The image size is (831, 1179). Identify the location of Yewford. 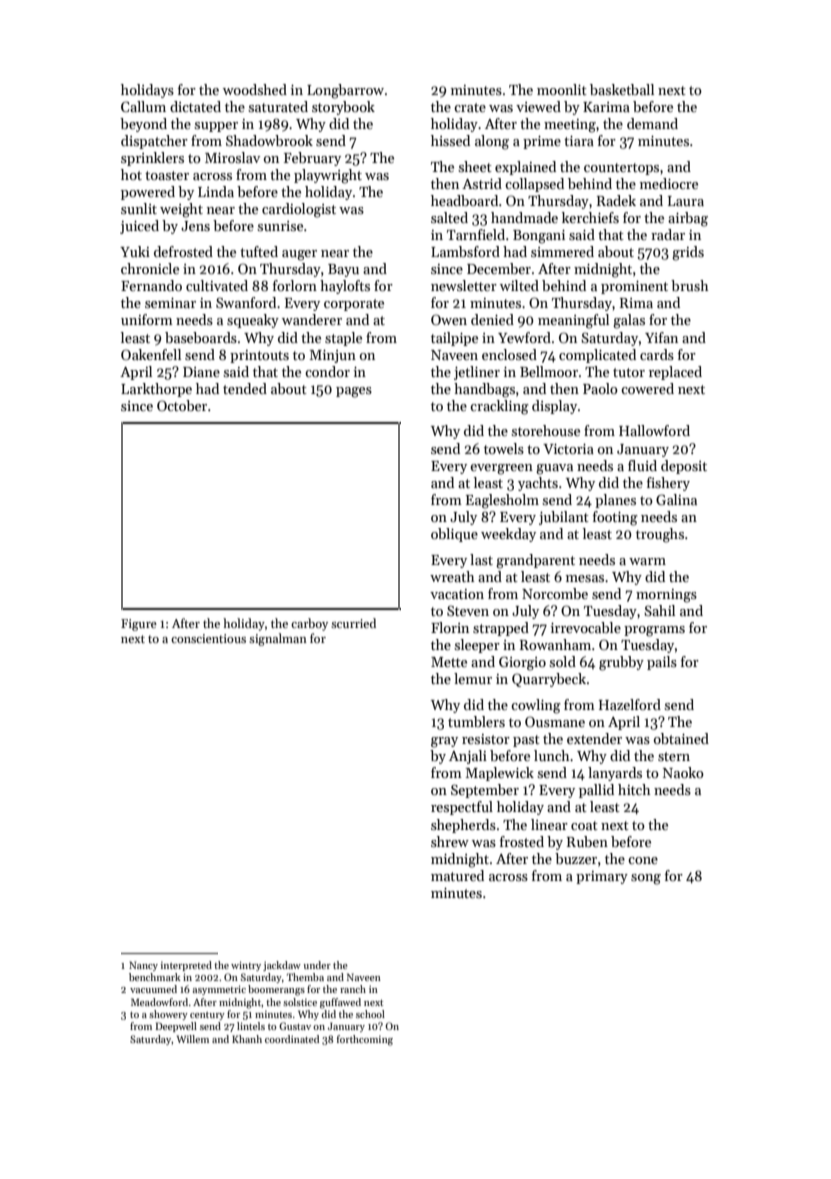
(524, 337).
